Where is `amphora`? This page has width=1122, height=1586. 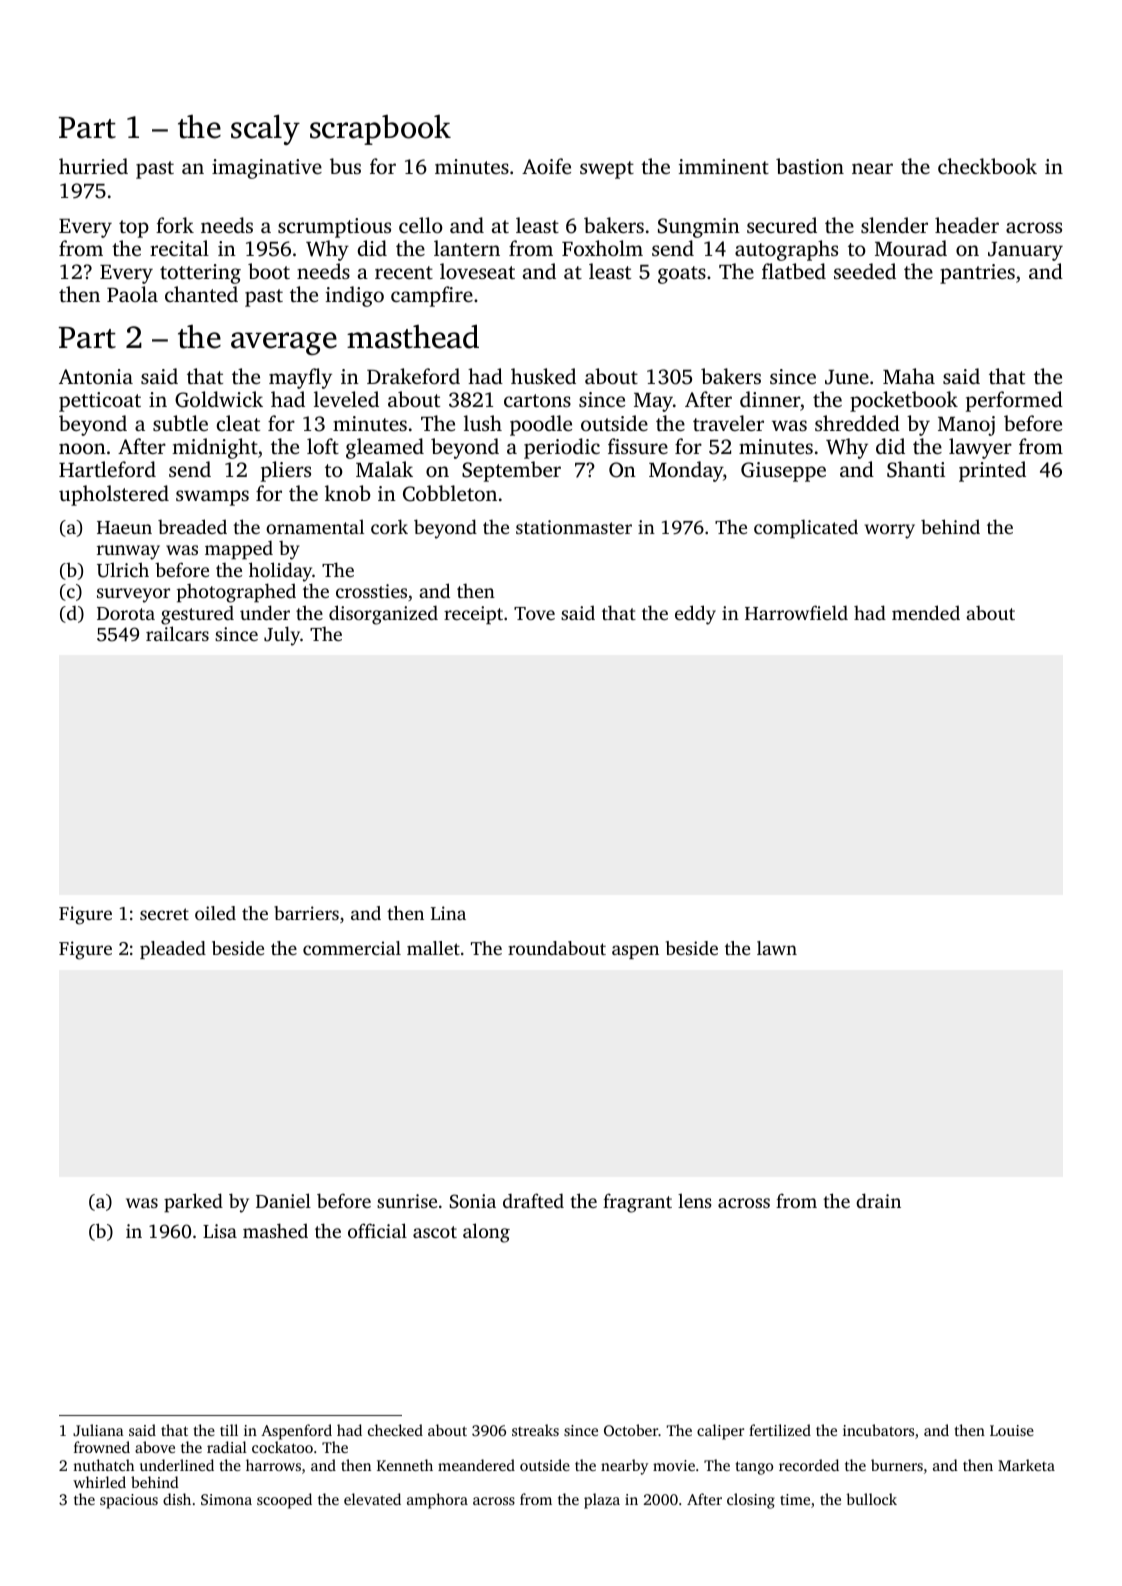 amphora is located at coordinates (437, 1501).
